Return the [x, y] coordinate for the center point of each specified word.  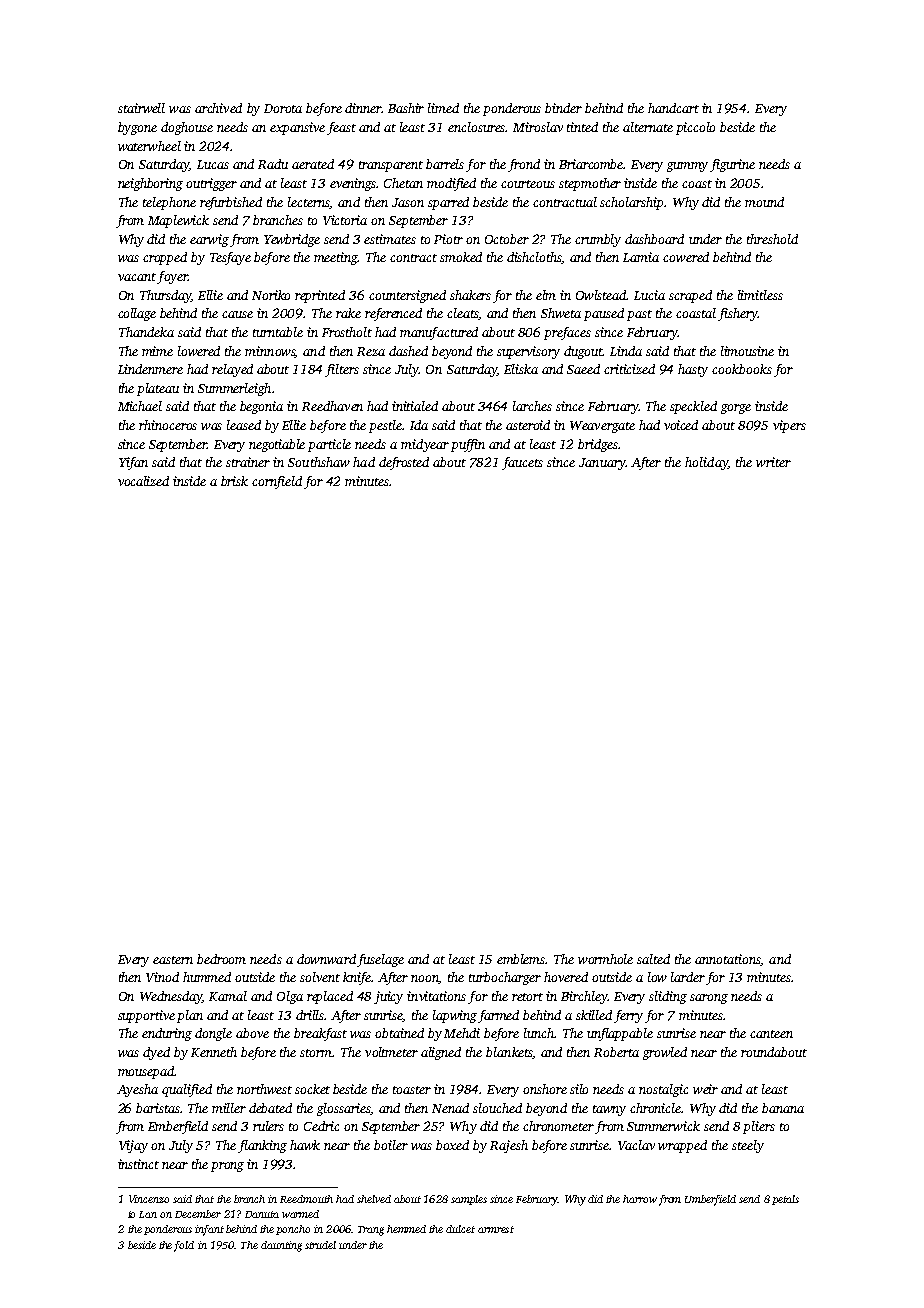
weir [705, 1089]
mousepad [146, 1072]
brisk [234, 481]
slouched [497, 1108]
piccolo [695, 128]
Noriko [271, 295]
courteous [528, 184]
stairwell [141, 108]
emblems [521, 959]
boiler [391, 1145]
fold [184, 1246]
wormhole [605, 959]
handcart [673, 108]
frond [524, 165]
